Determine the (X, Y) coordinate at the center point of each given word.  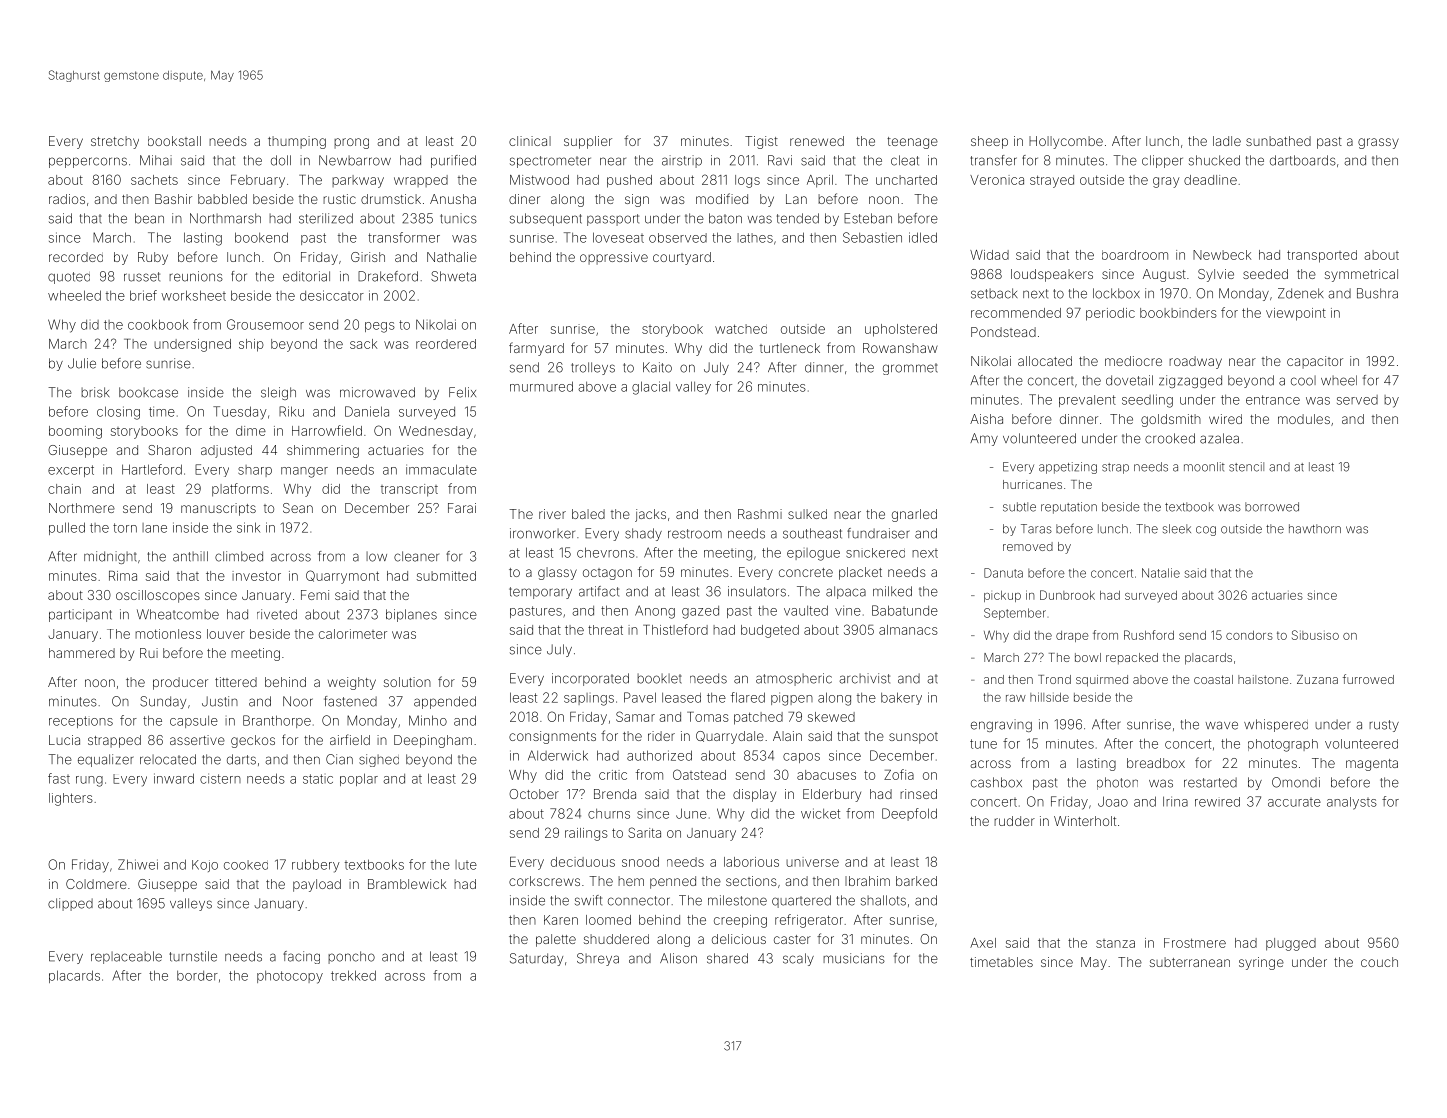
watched (741, 329)
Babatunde (905, 610)
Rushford (1149, 635)
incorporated (590, 679)
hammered (82, 653)
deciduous (583, 862)
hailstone (1263, 679)
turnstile (193, 956)
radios (67, 199)
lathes (755, 238)
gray (1166, 182)
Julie (82, 363)
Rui (149, 653)
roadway (1195, 362)
